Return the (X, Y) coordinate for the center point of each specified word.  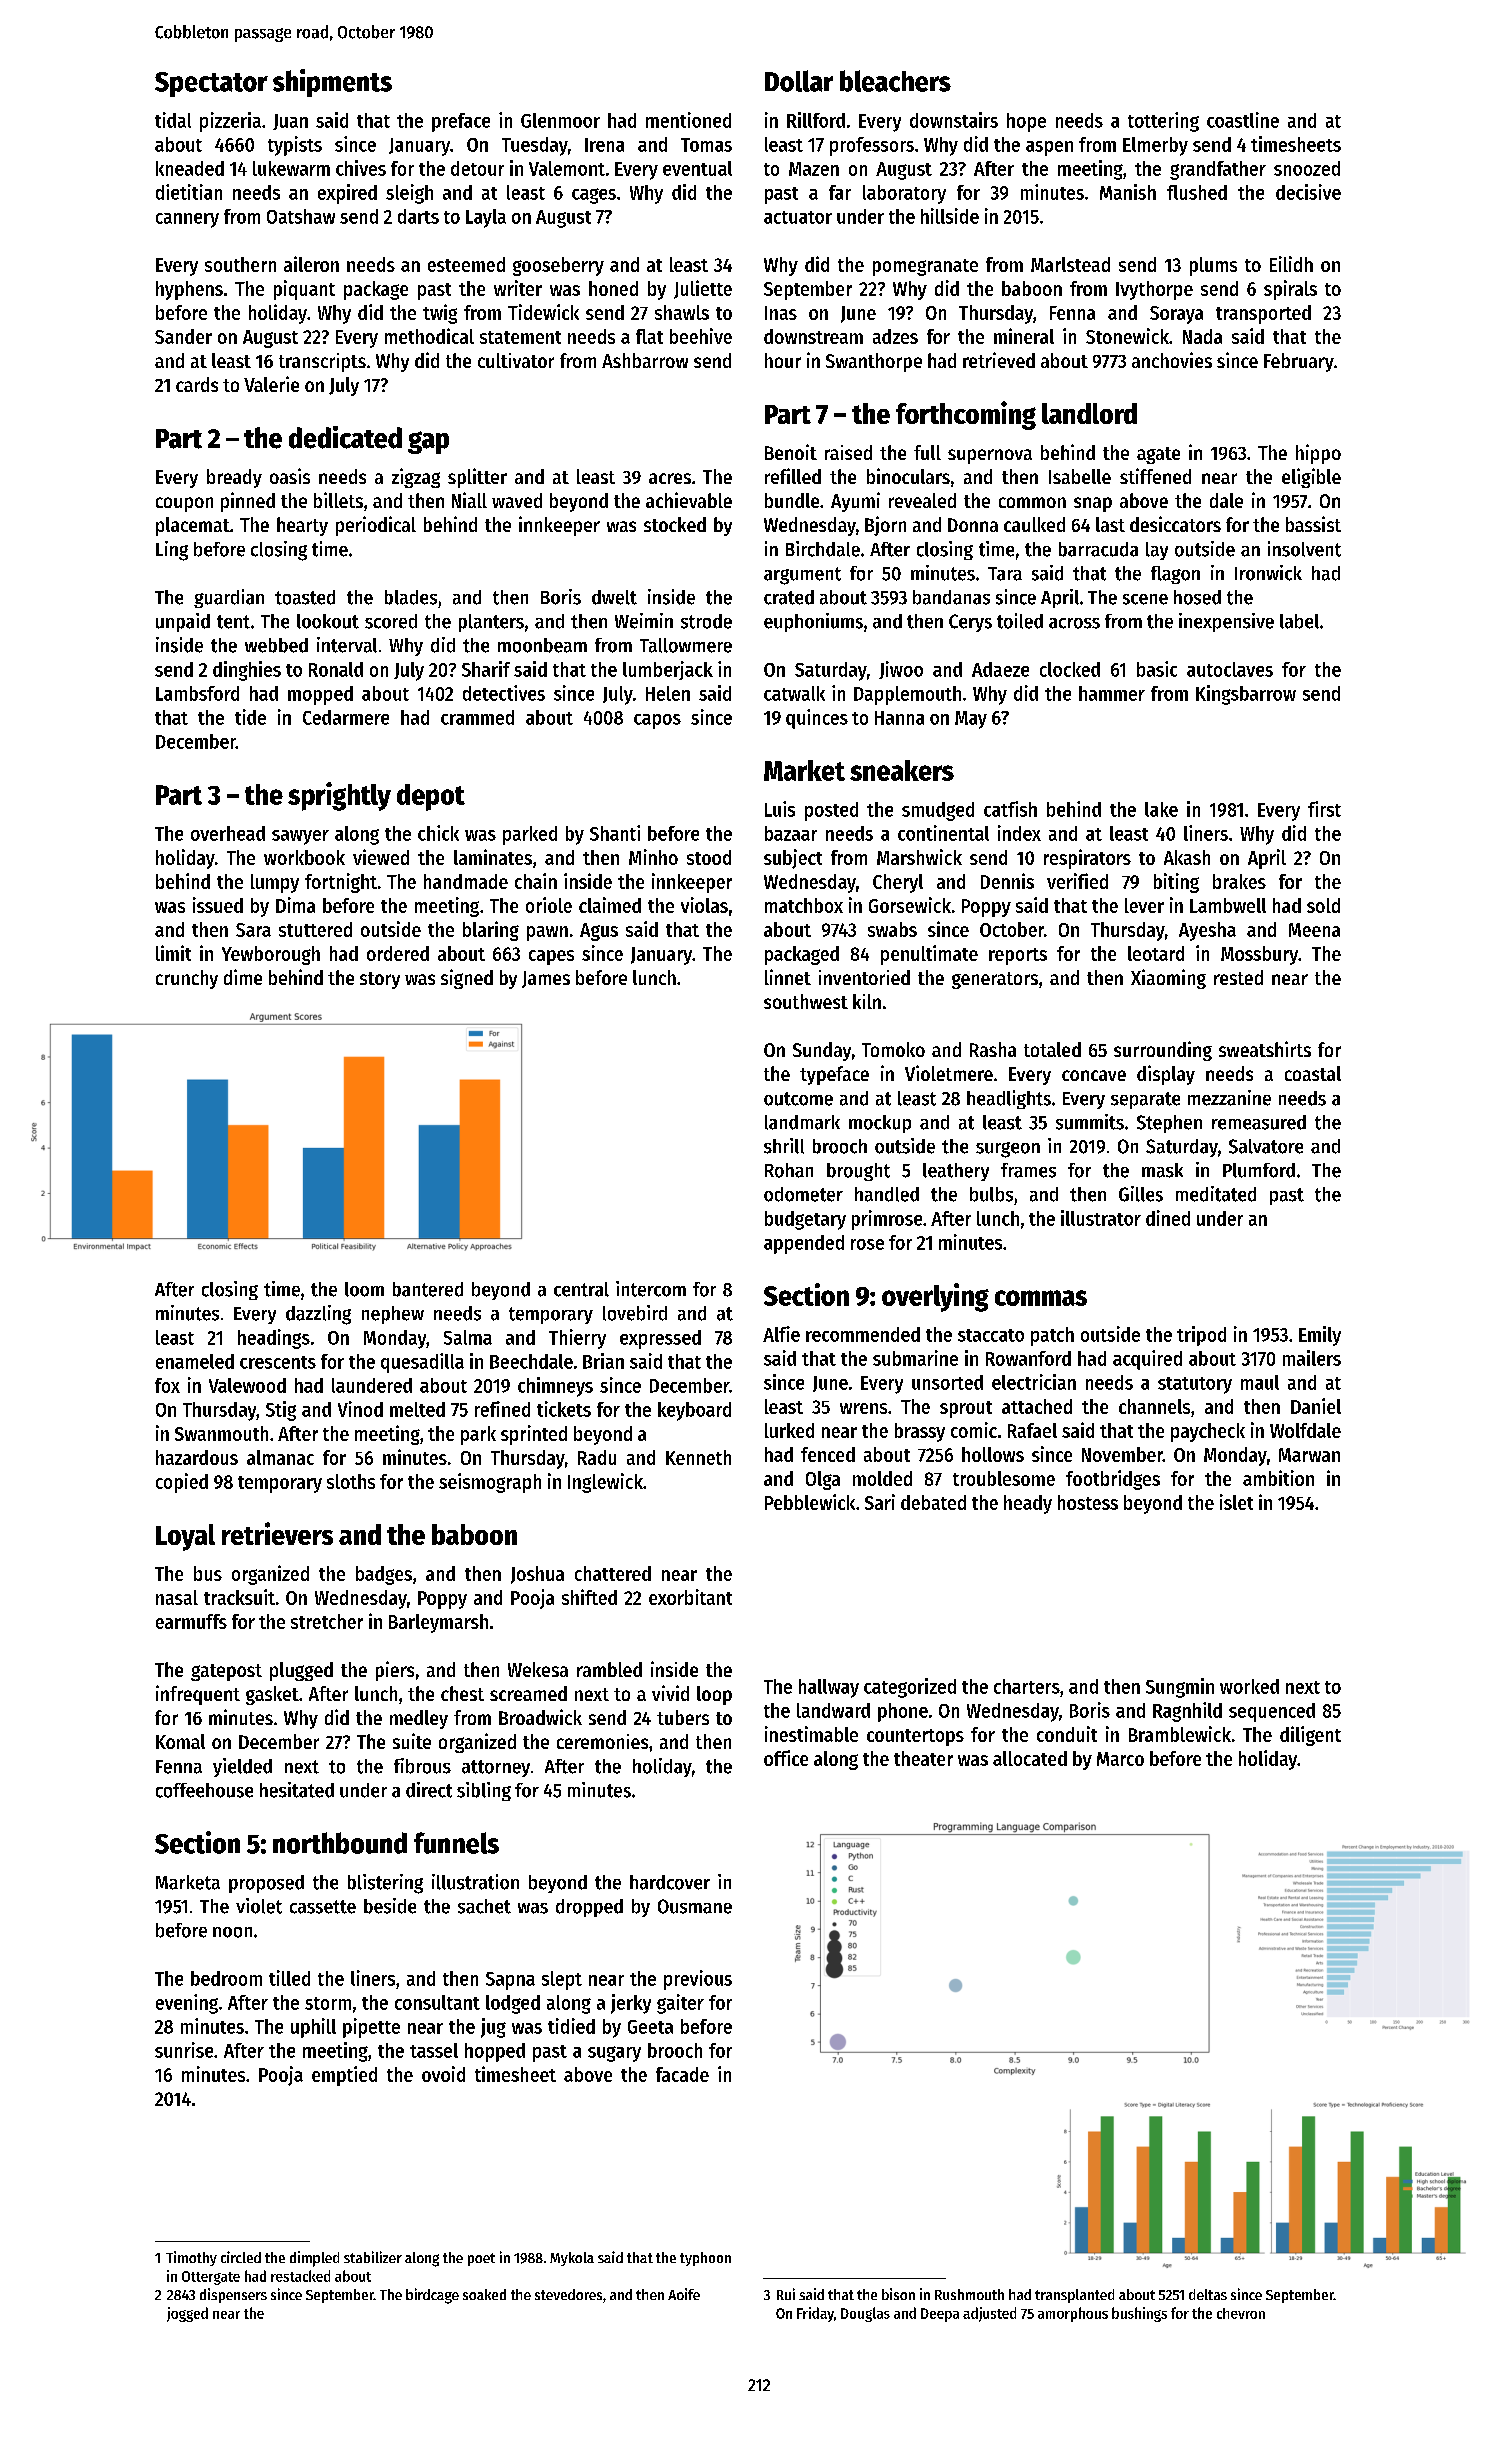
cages (594, 196)
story (380, 980)
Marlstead (1070, 264)
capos (657, 721)
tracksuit (239, 1597)
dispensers (233, 2295)
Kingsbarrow (1246, 695)
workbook (304, 857)
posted (831, 811)
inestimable (811, 1734)
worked (1249, 1686)
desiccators (1175, 524)
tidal (173, 120)
